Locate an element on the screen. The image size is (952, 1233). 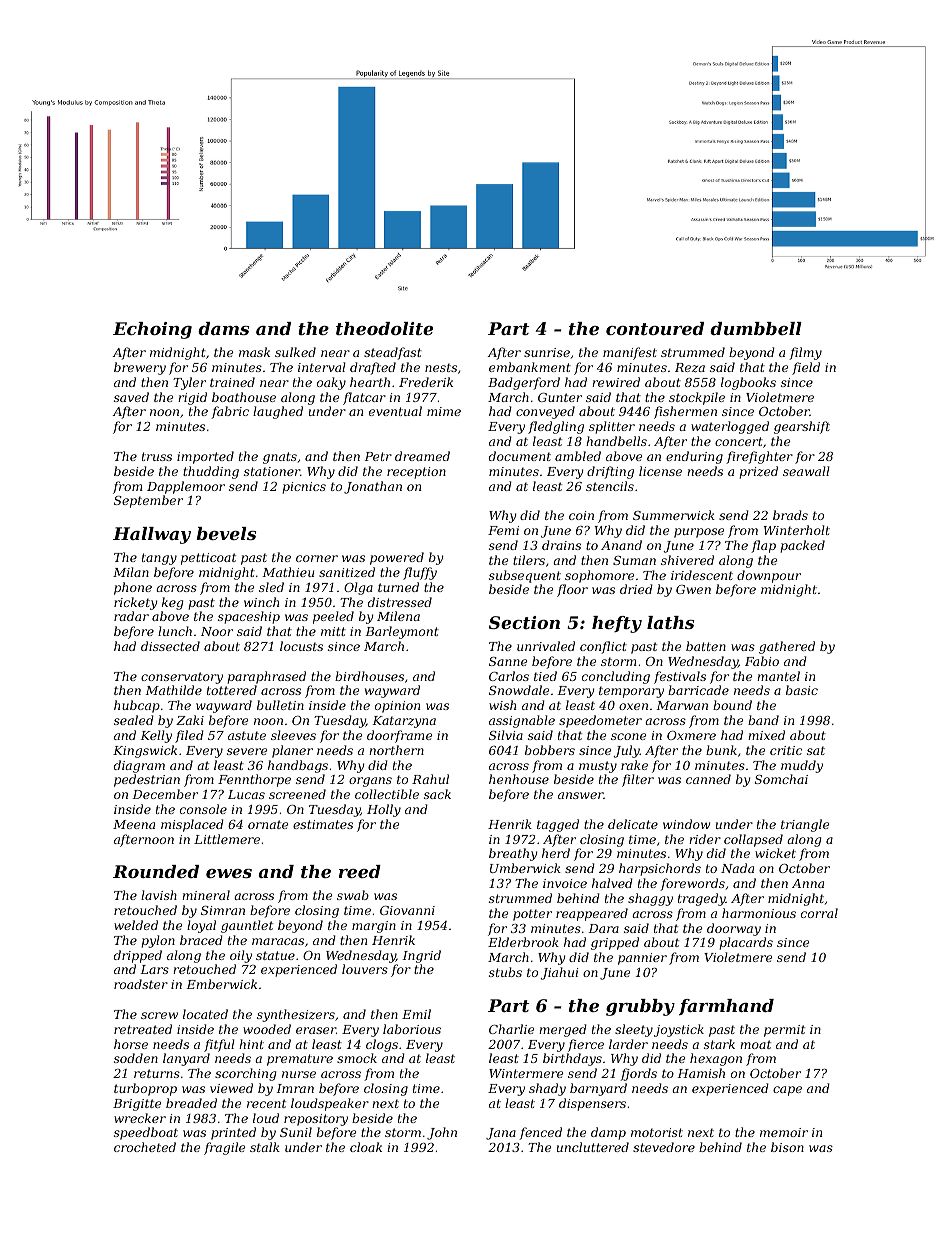
bulletin is located at coordinates (280, 705).
